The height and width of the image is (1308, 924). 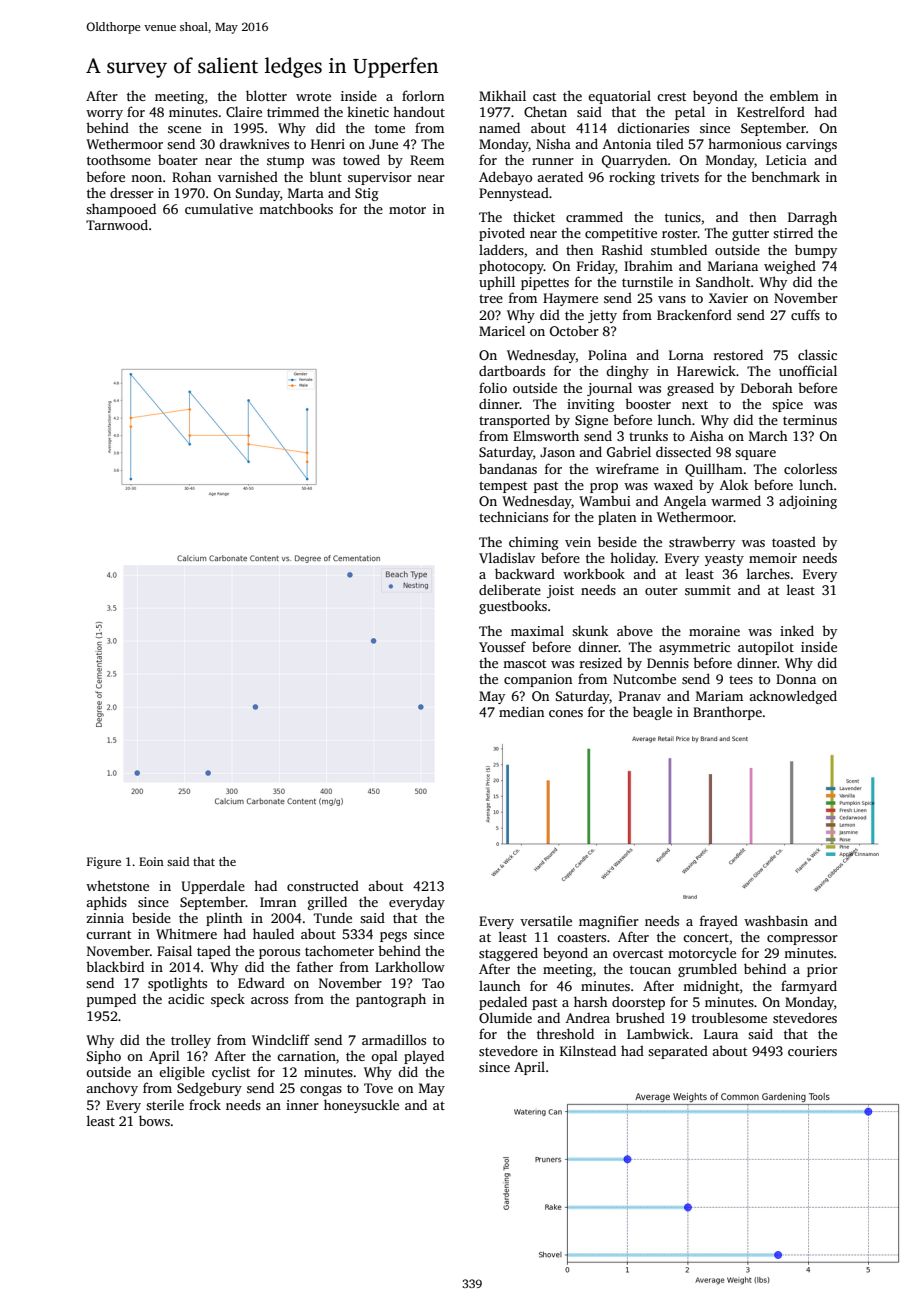 What do you see at coordinates (104, 1057) in the image?
I see `Sipho` at bounding box center [104, 1057].
